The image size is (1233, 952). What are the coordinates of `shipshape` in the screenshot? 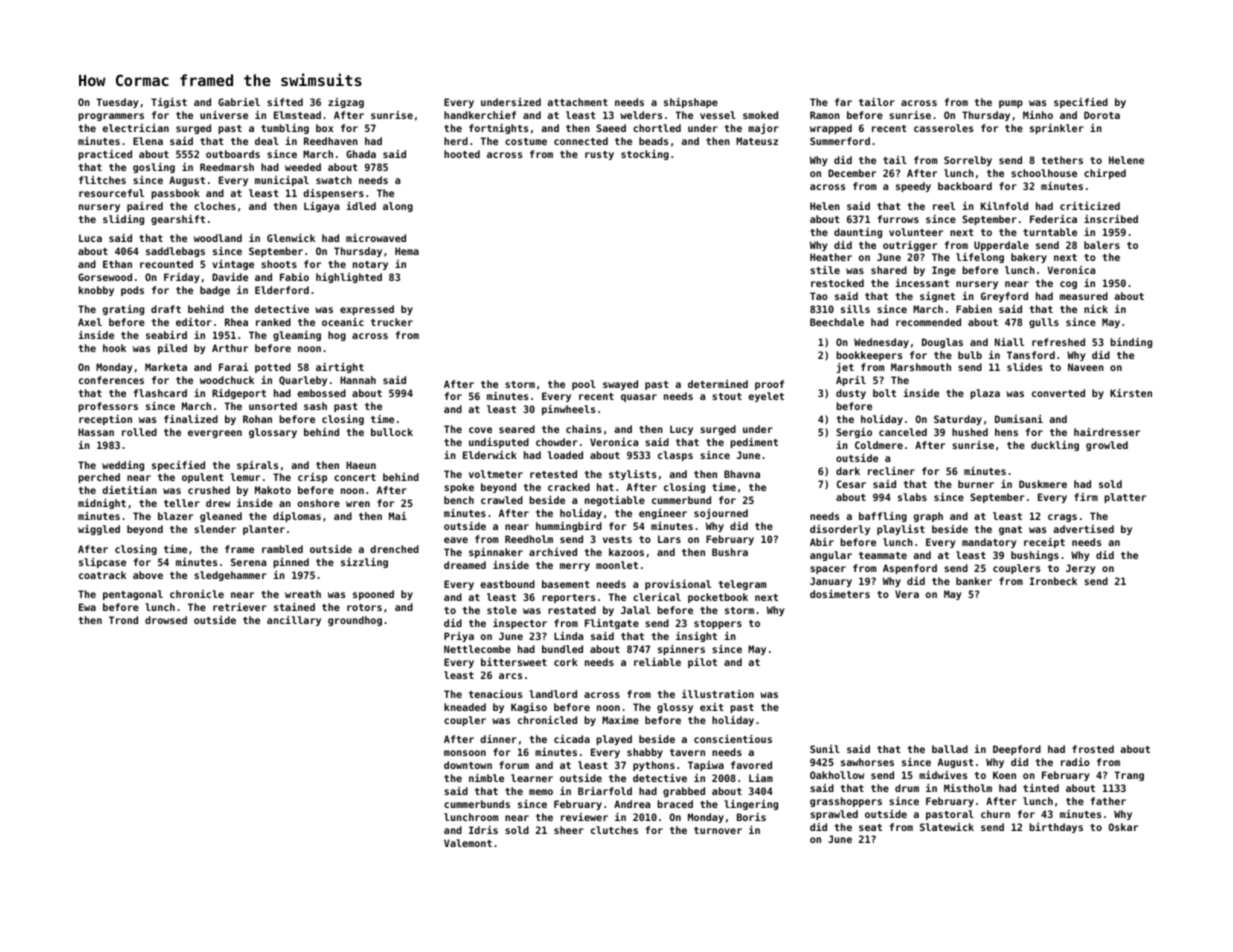 It's located at (691, 103).
